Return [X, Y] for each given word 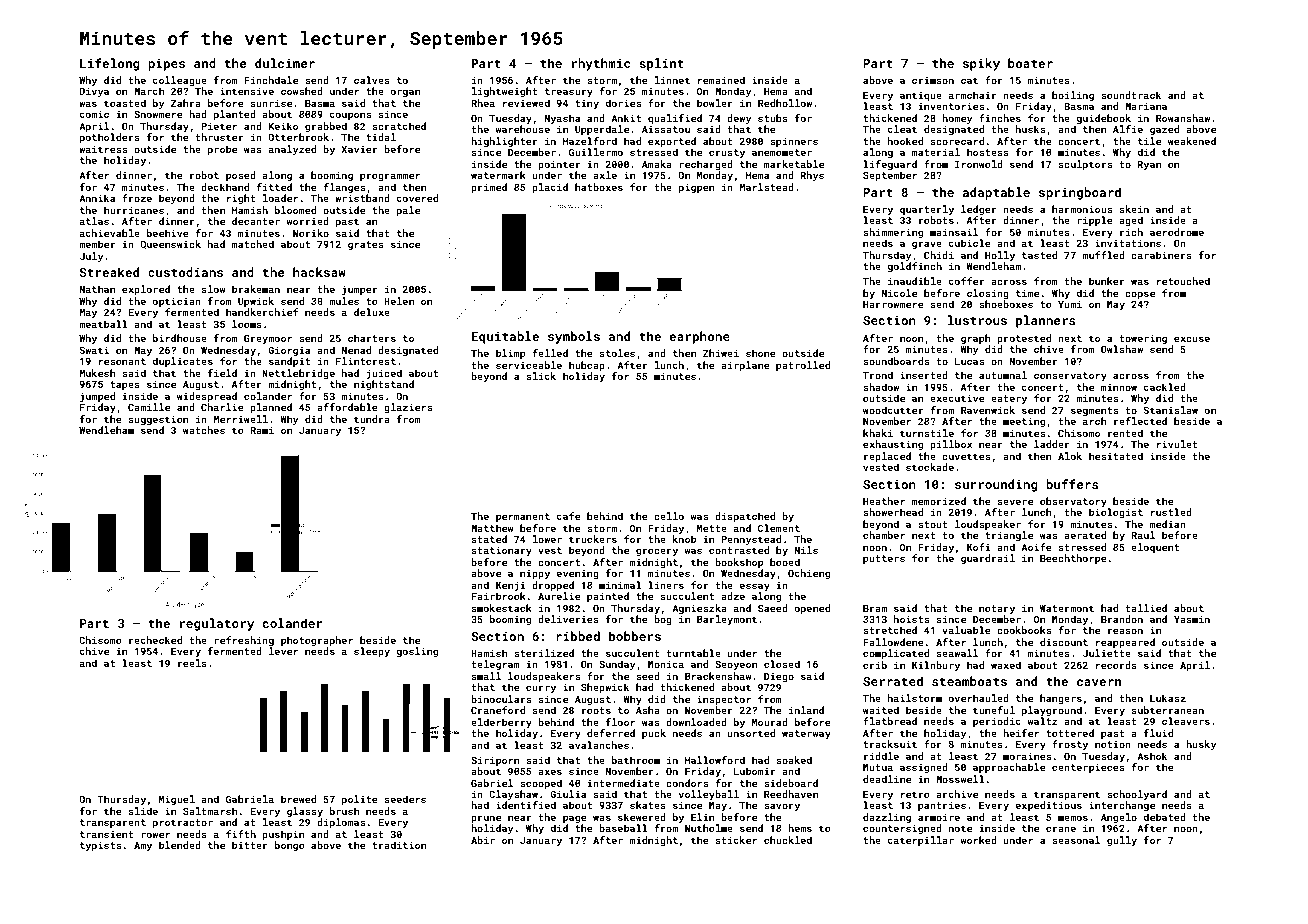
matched [253, 244]
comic [94, 114]
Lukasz [1168, 698]
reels [192, 663]
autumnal [1003, 375]
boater [1030, 63]
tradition [399, 845]
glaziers [408, 408]
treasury [569, 92]
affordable [347, 407]
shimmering [893, 233]
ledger [979, 210]
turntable [694, 653]
